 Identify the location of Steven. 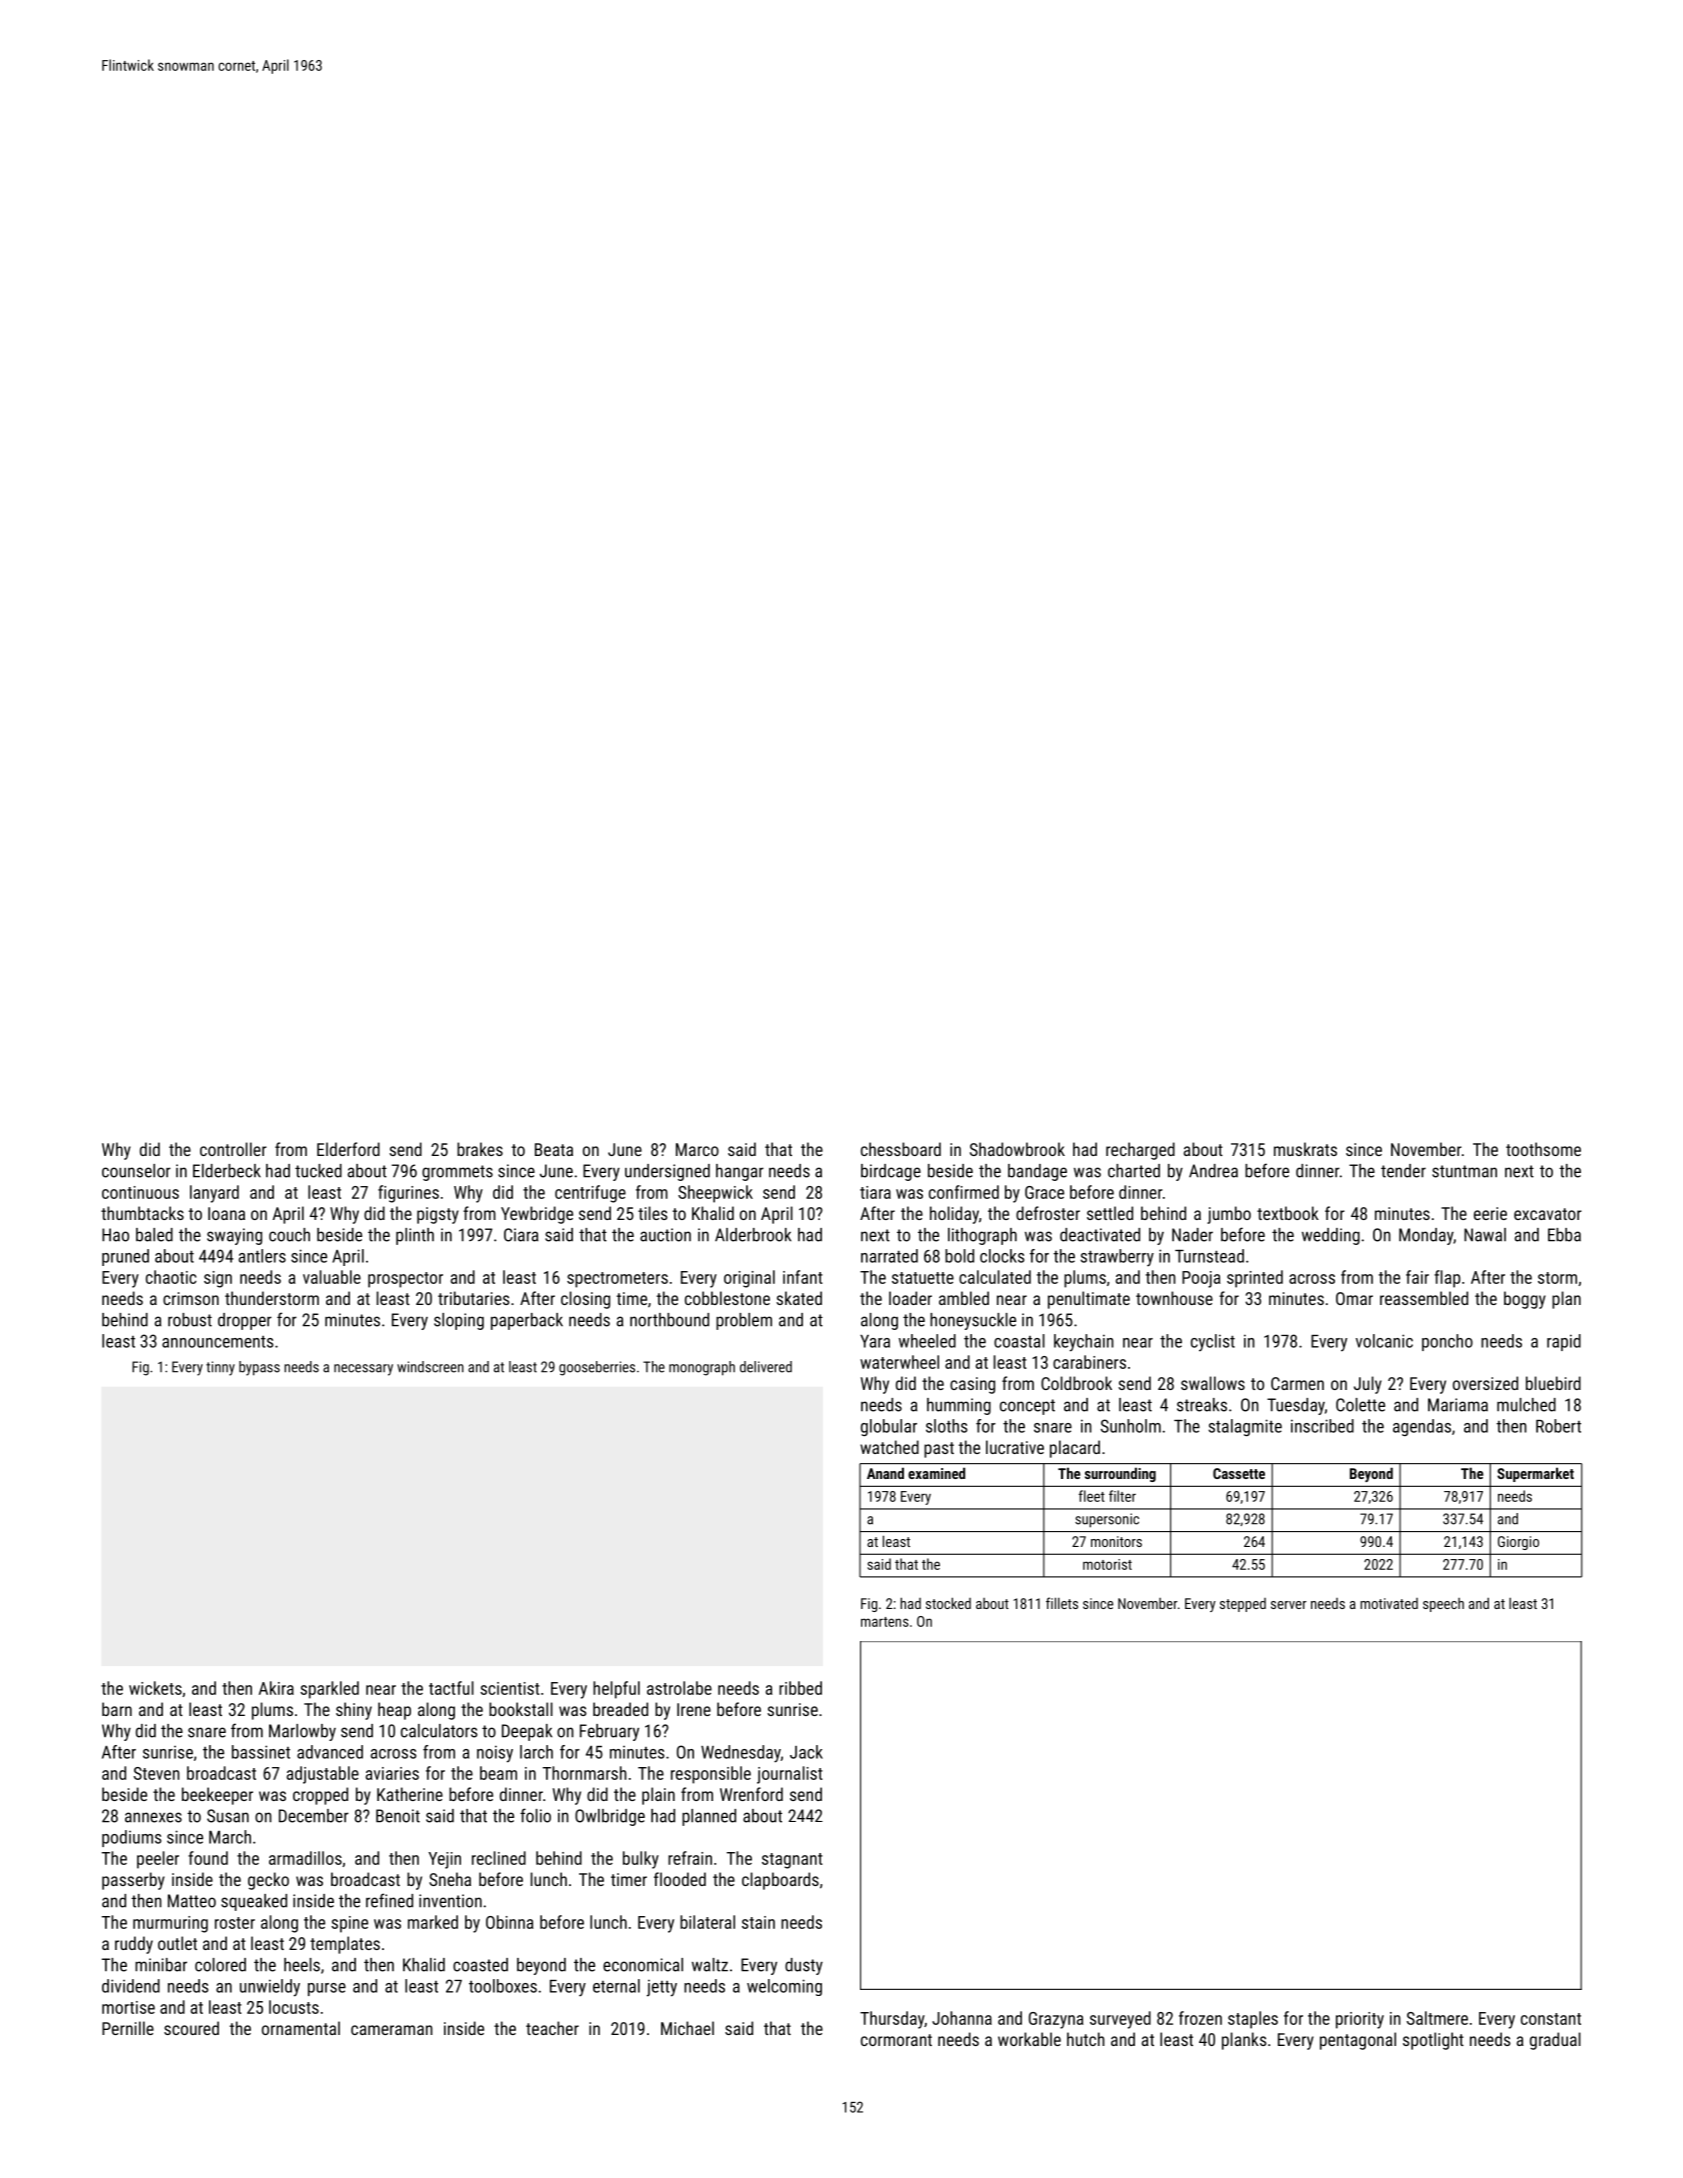
(157, 1773).
